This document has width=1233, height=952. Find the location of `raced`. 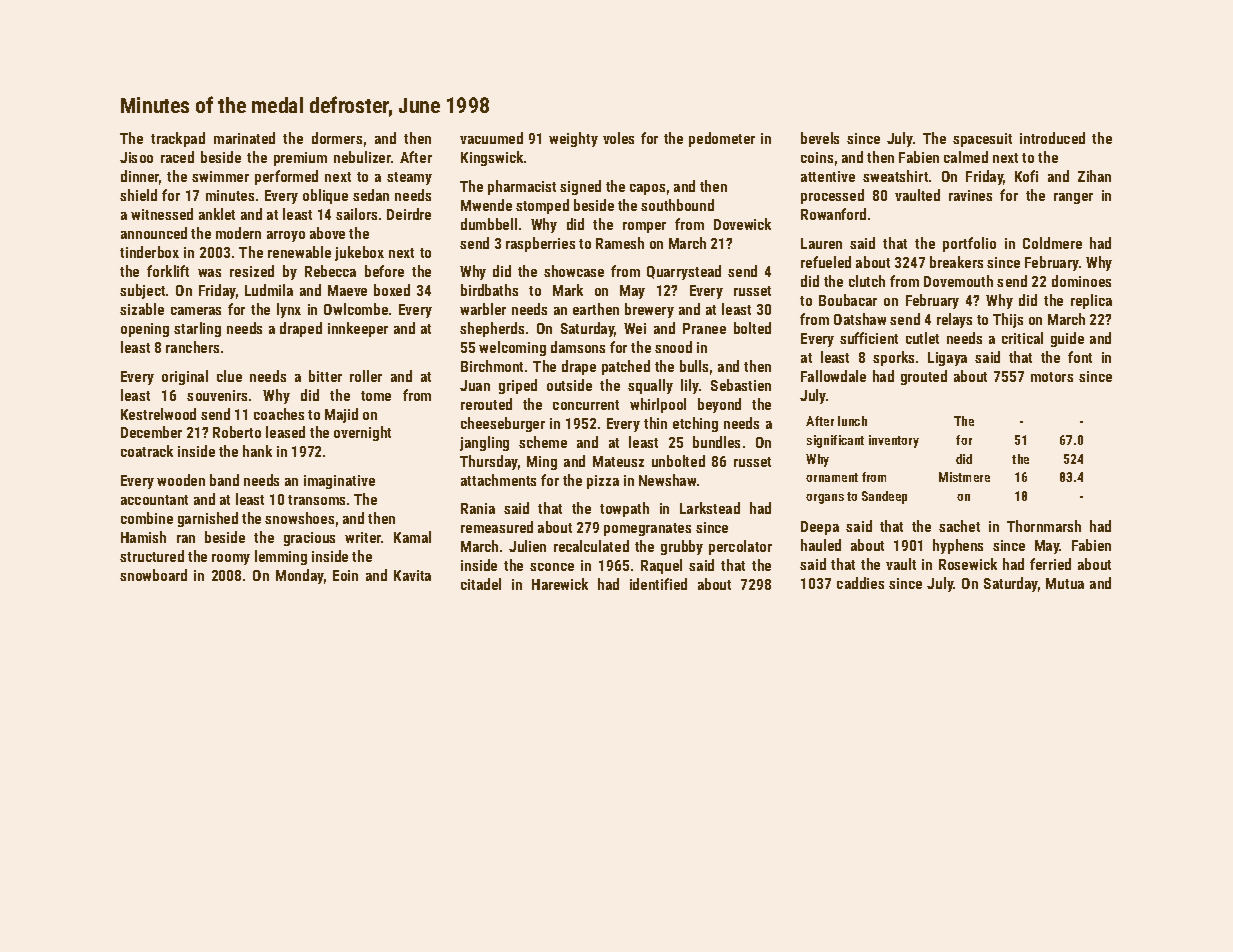

raced is located at coordinates (177, 157).
